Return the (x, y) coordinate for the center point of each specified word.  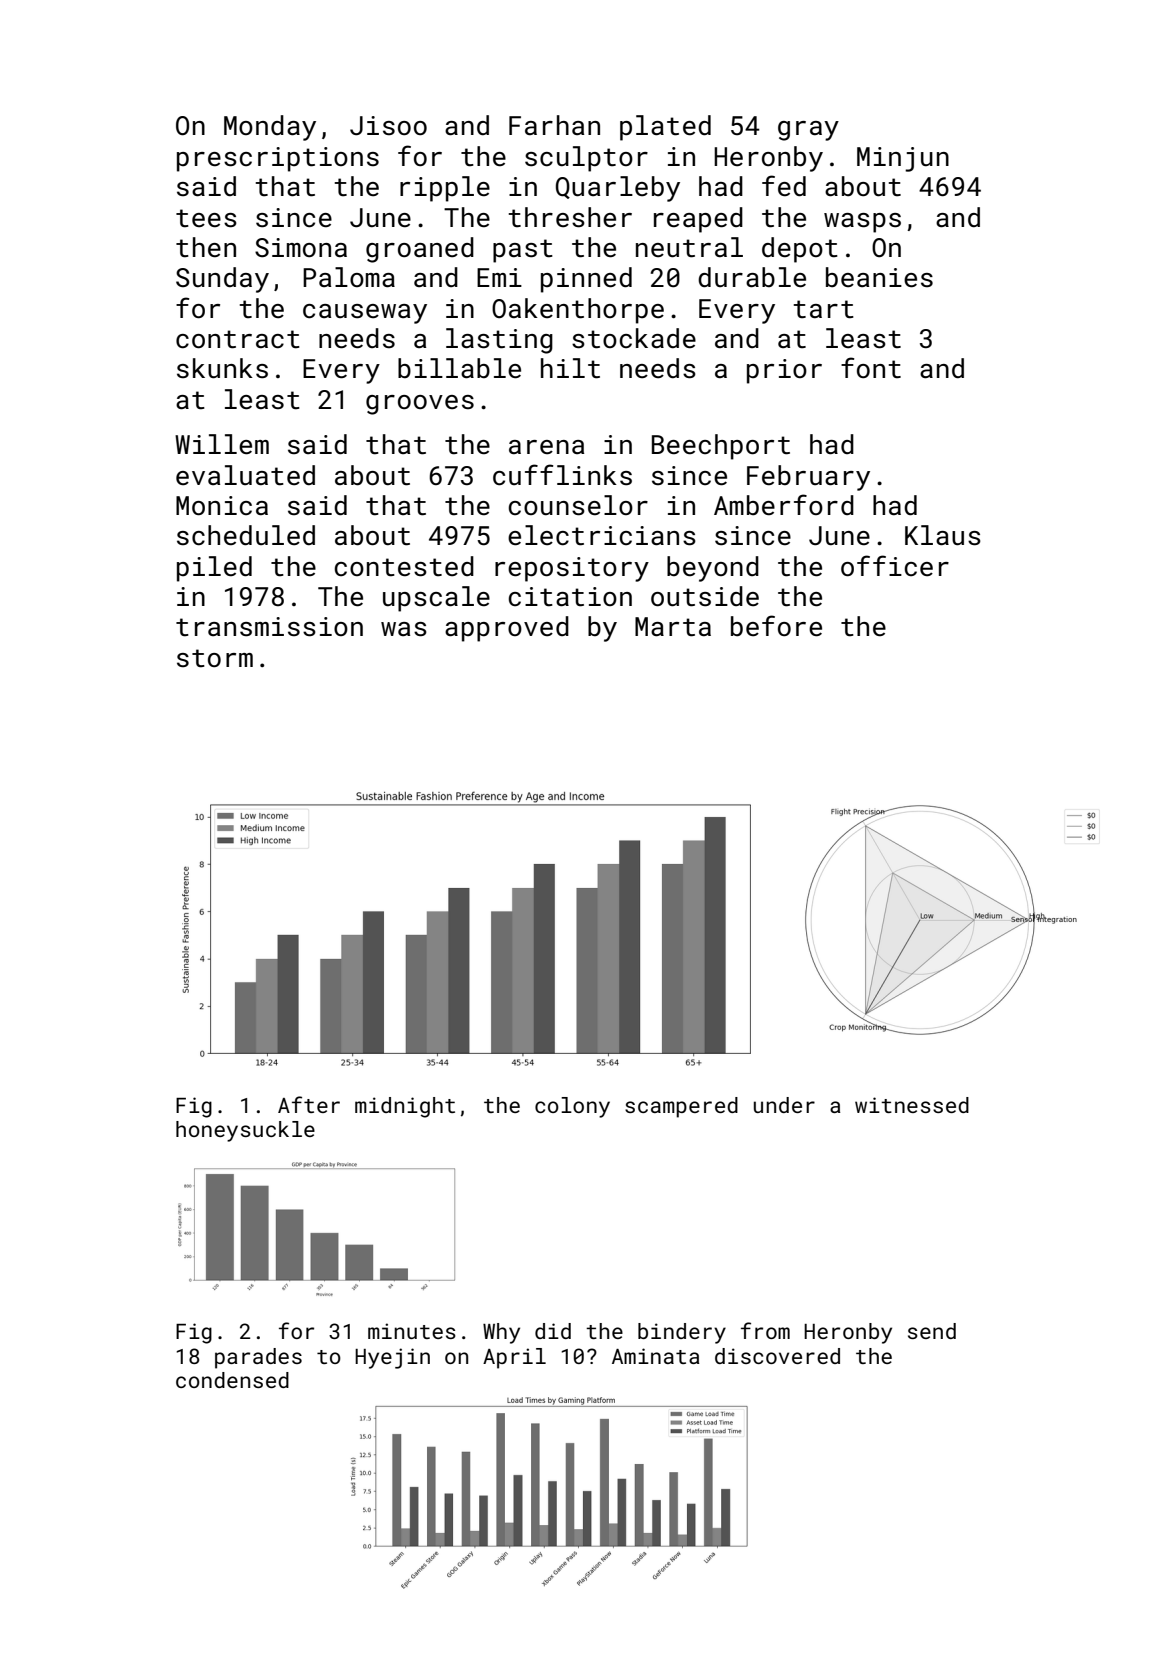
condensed (232, 1380)
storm (215, 658)
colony (572, 1107)
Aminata (655, 1356)
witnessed (912, 1105)
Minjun (903, 159)
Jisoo (388, 126)
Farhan (554, 125)
